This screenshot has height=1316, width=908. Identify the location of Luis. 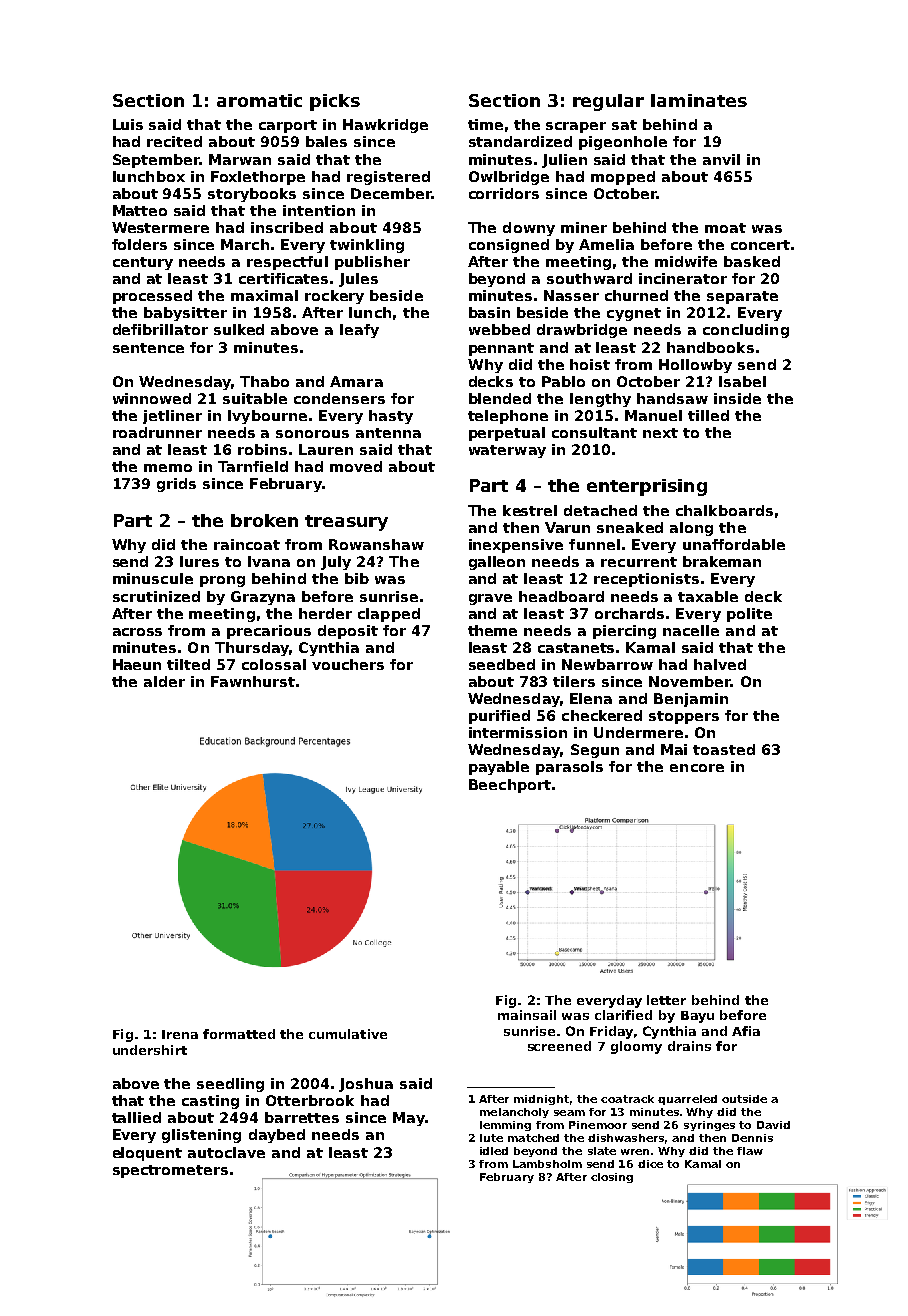
(128, 124).
